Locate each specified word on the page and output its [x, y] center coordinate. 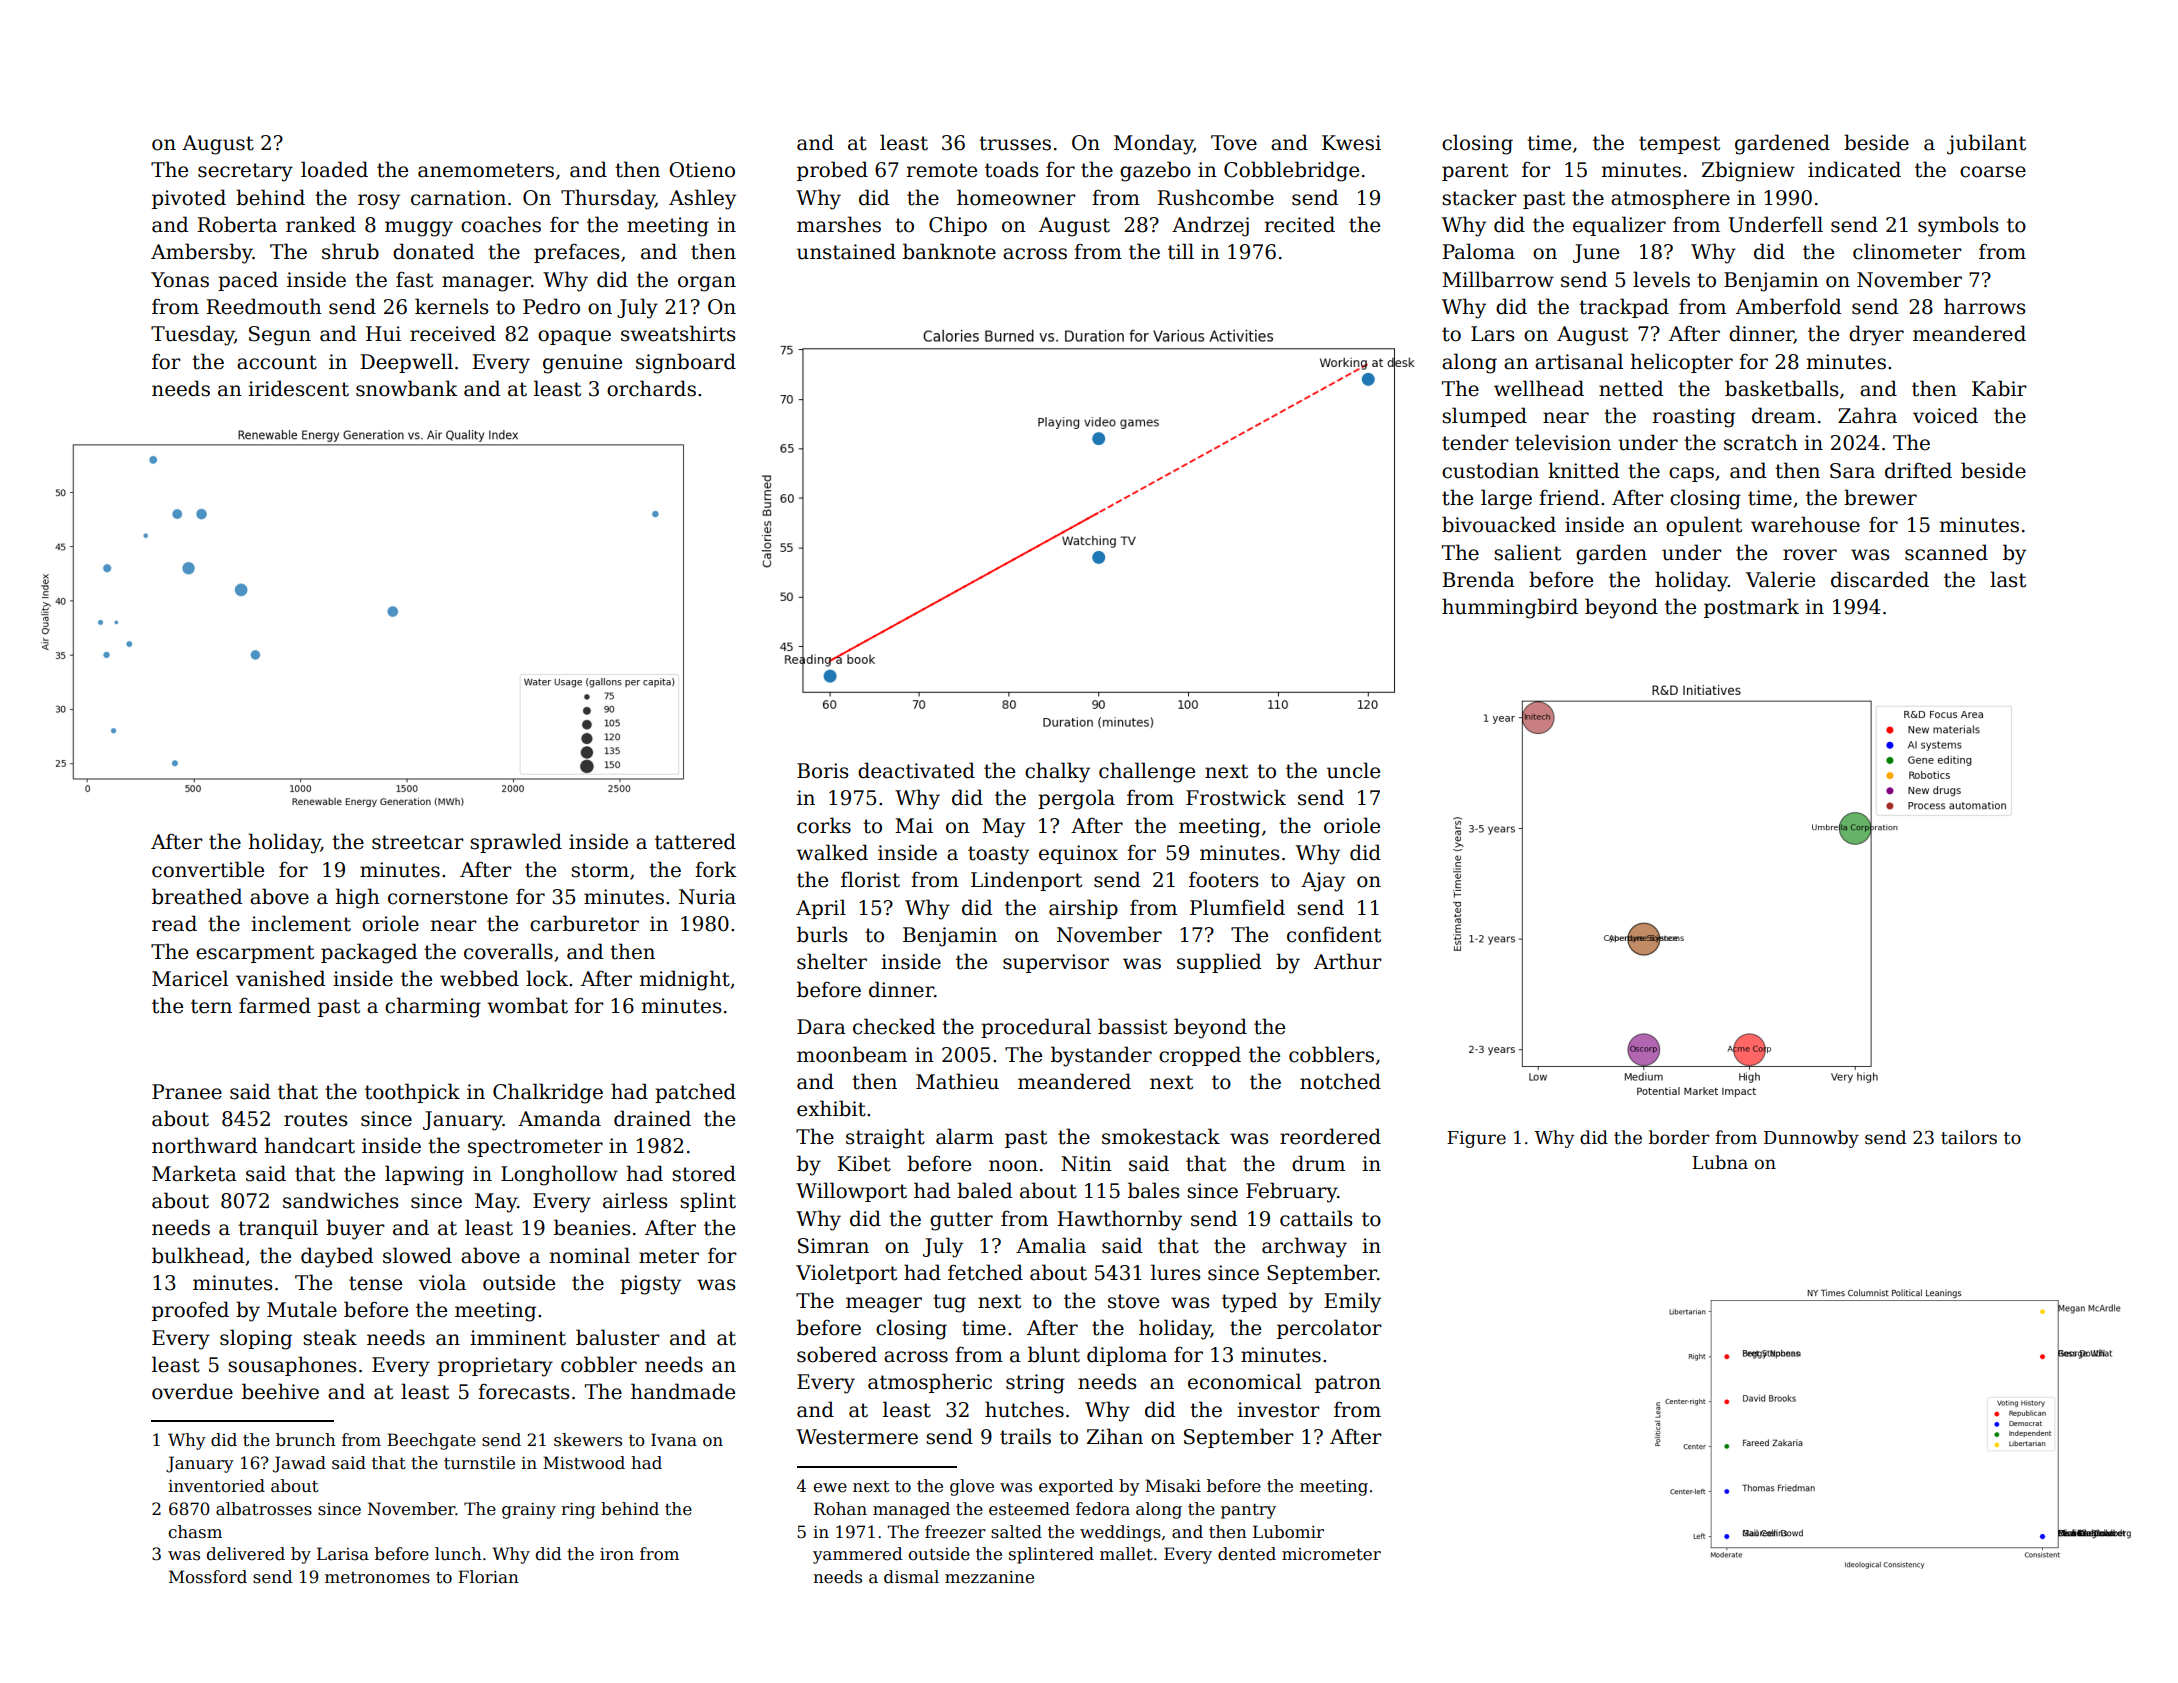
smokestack [1161, 1136]
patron [1348, 1384]
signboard [686, 363]
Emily [1352, 1302]
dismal [911, 1577]
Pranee [187, 1092]
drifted [1918, 470]
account [277, 362]
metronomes [377, 1578]
